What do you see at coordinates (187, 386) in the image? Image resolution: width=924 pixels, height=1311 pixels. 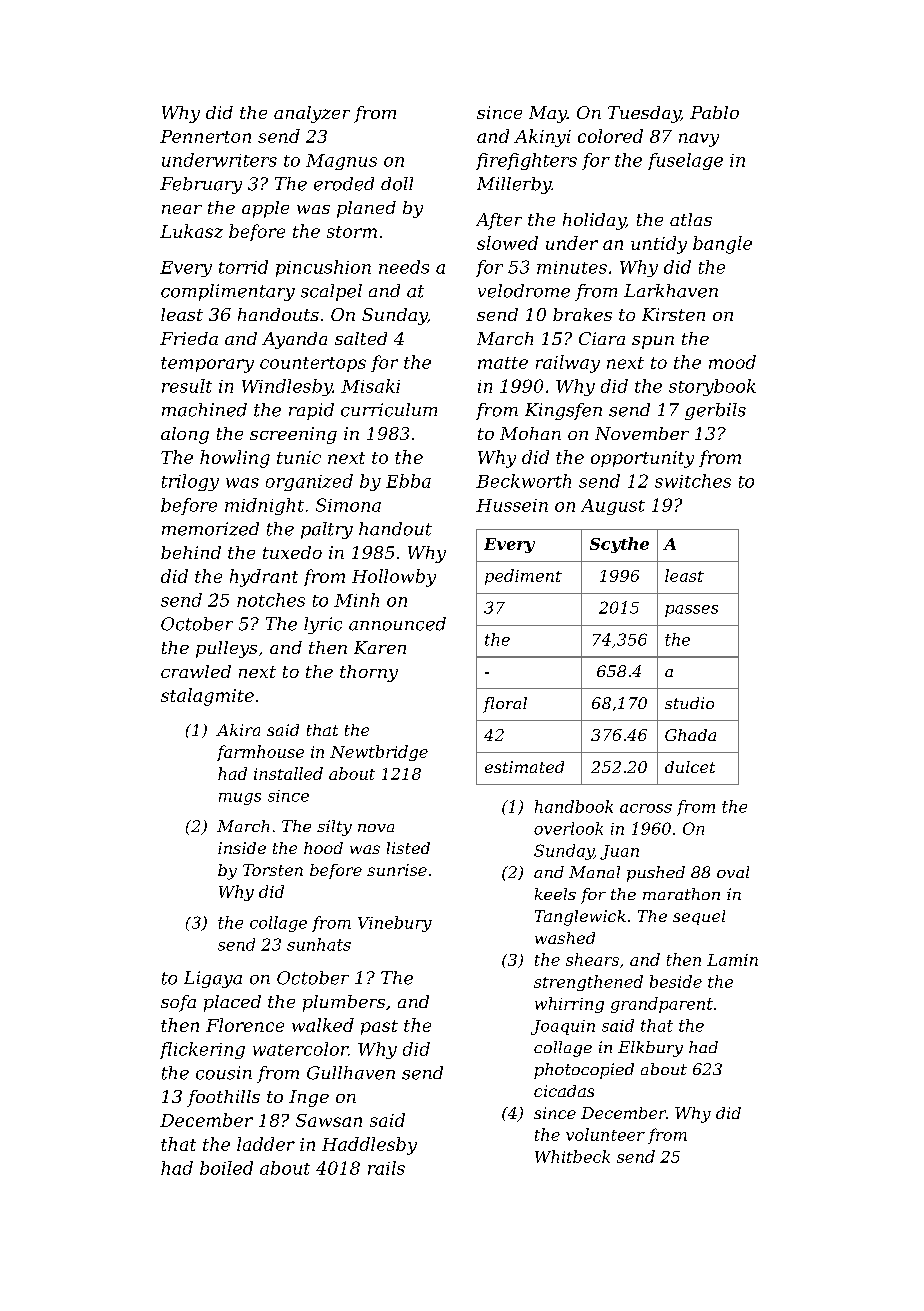 I see `result` at bounding box center [187, 386].
